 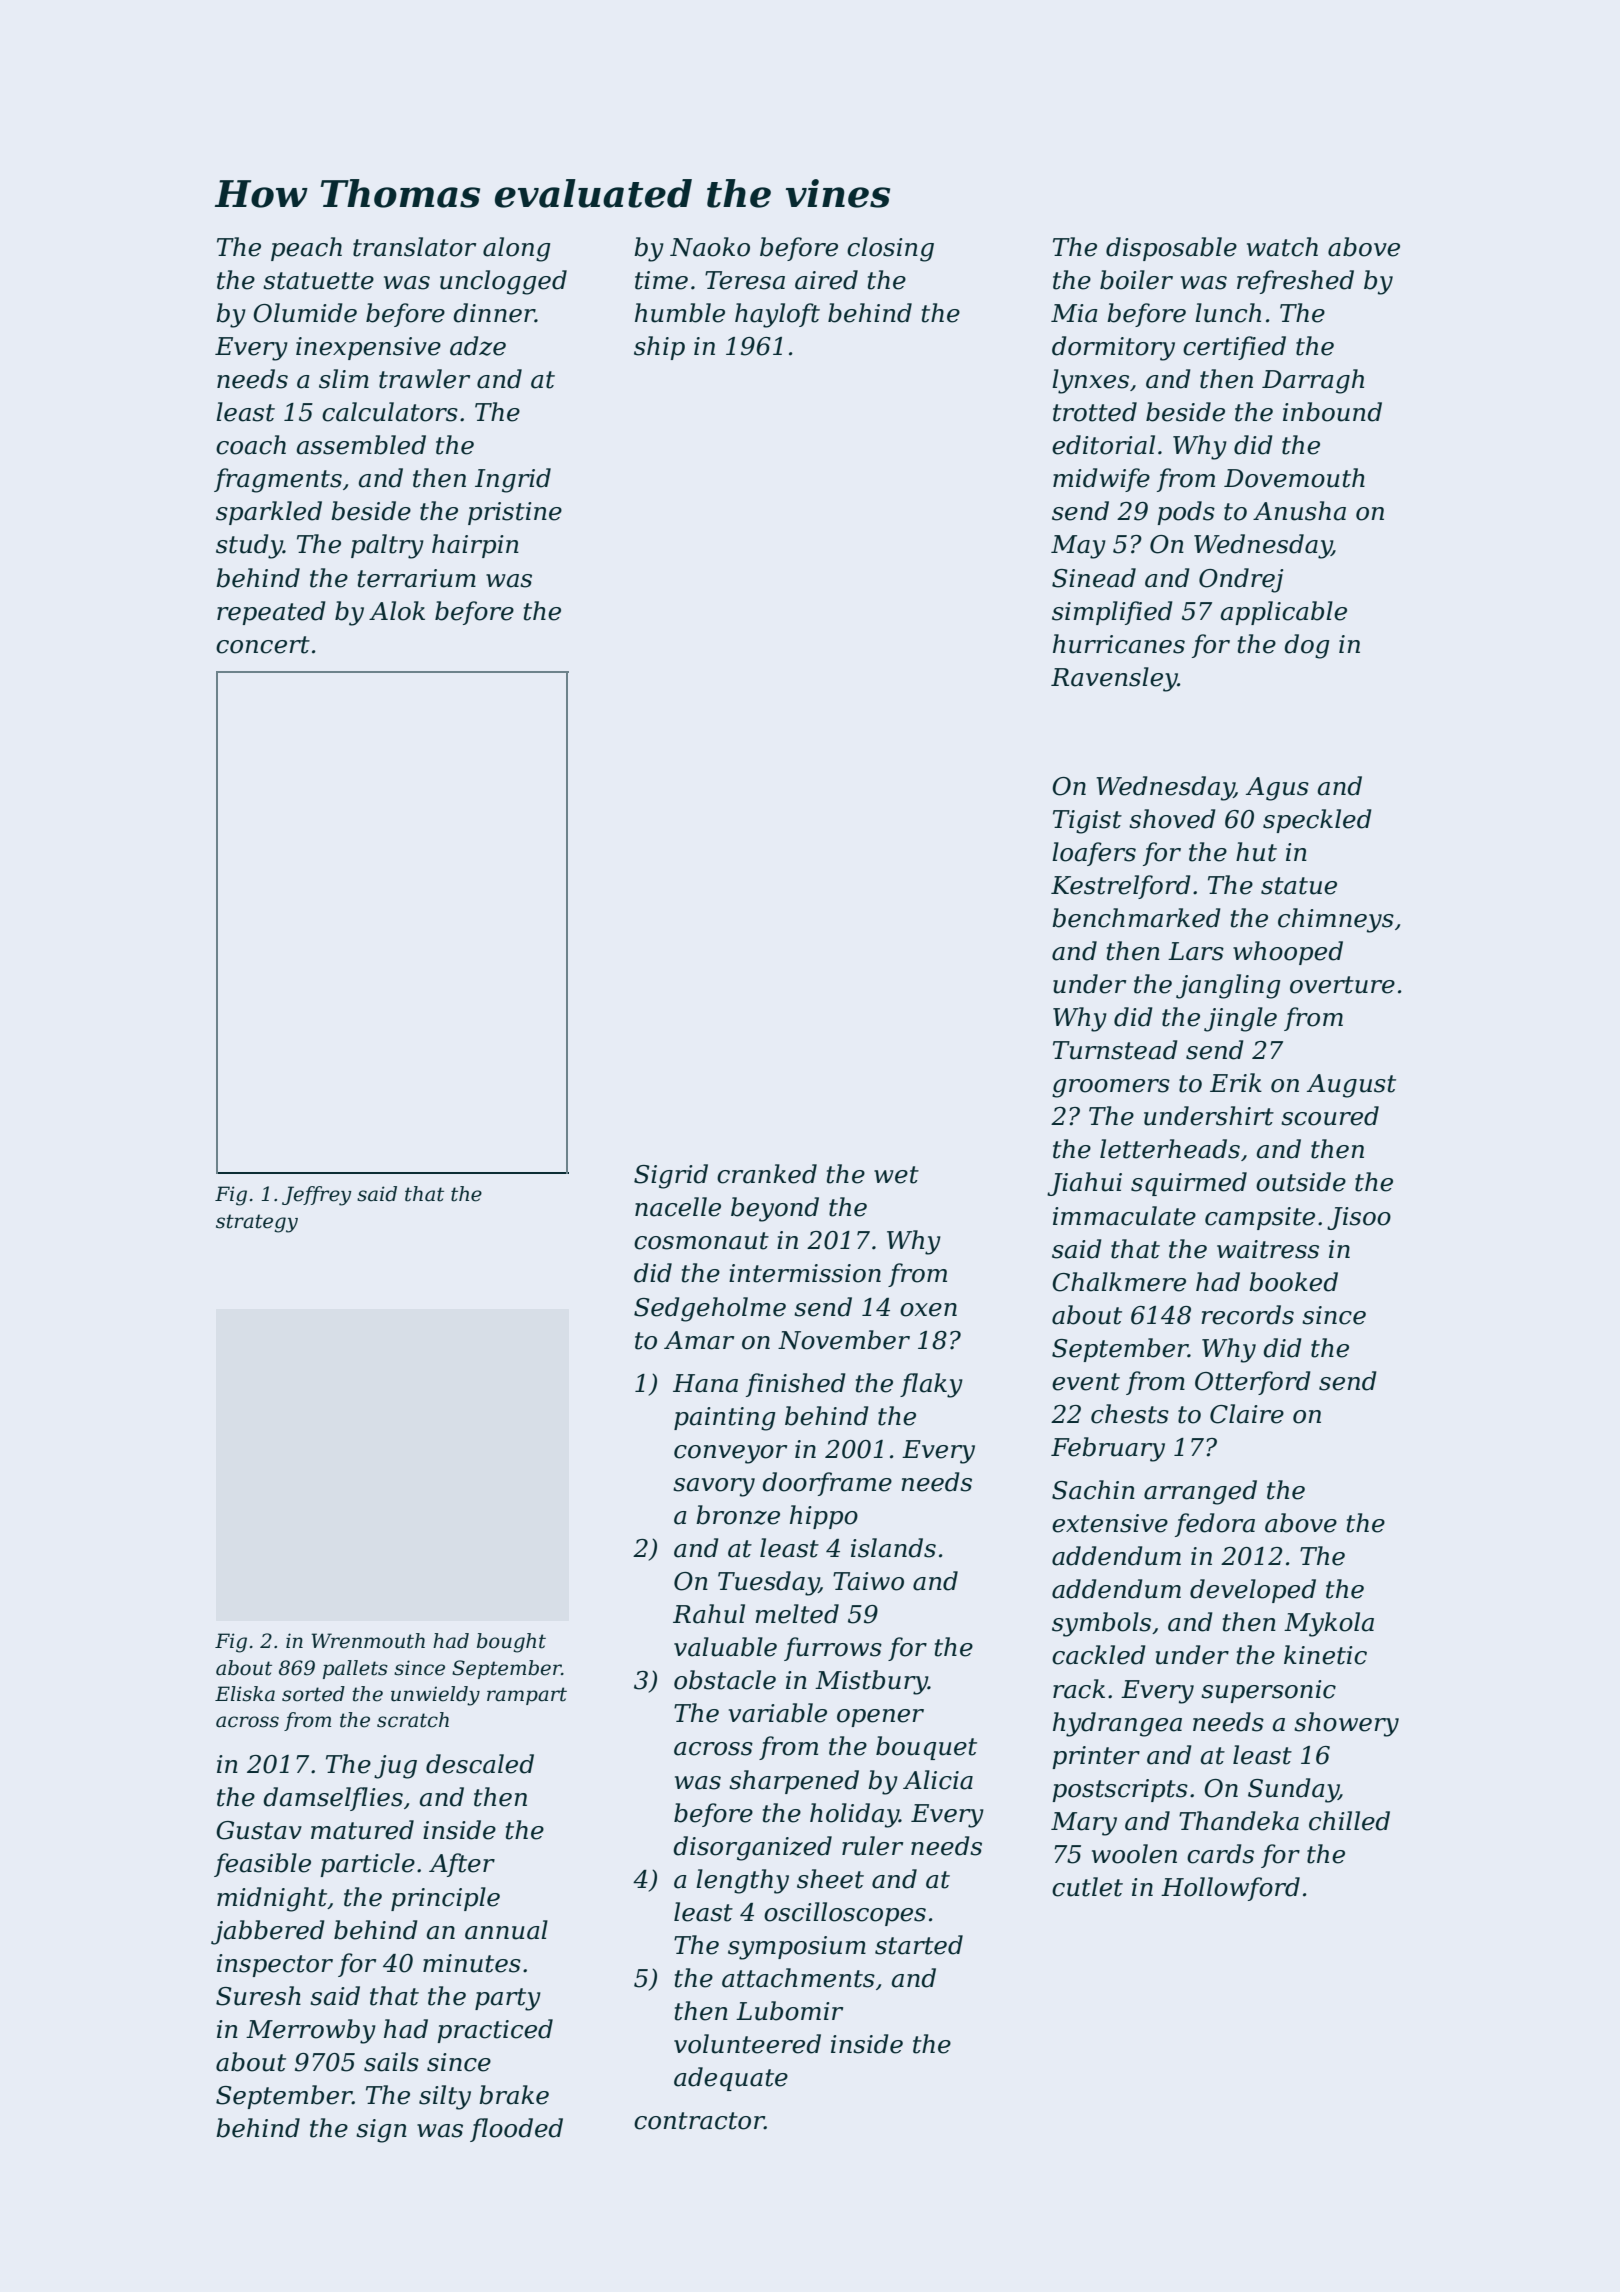 I want to click on closing, so click(x=890, y=249).
